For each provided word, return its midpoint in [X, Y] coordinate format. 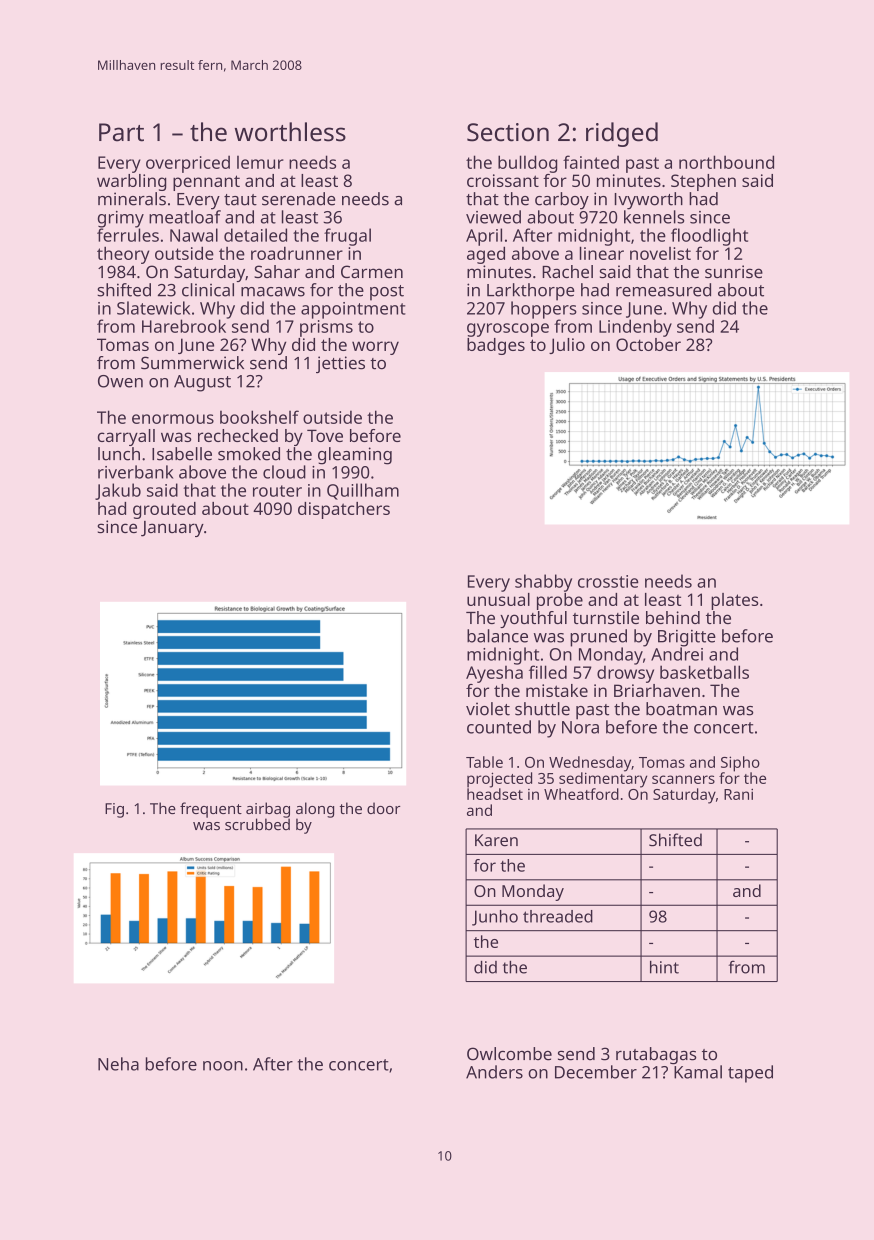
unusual [498, 599]
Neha [118, 1064]
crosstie [608, 581]
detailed [255, 235]
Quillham [363, 491]
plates [734, 601]
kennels [654, 217]
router [277, 491]
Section [508, 132]
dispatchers [344, 510]
